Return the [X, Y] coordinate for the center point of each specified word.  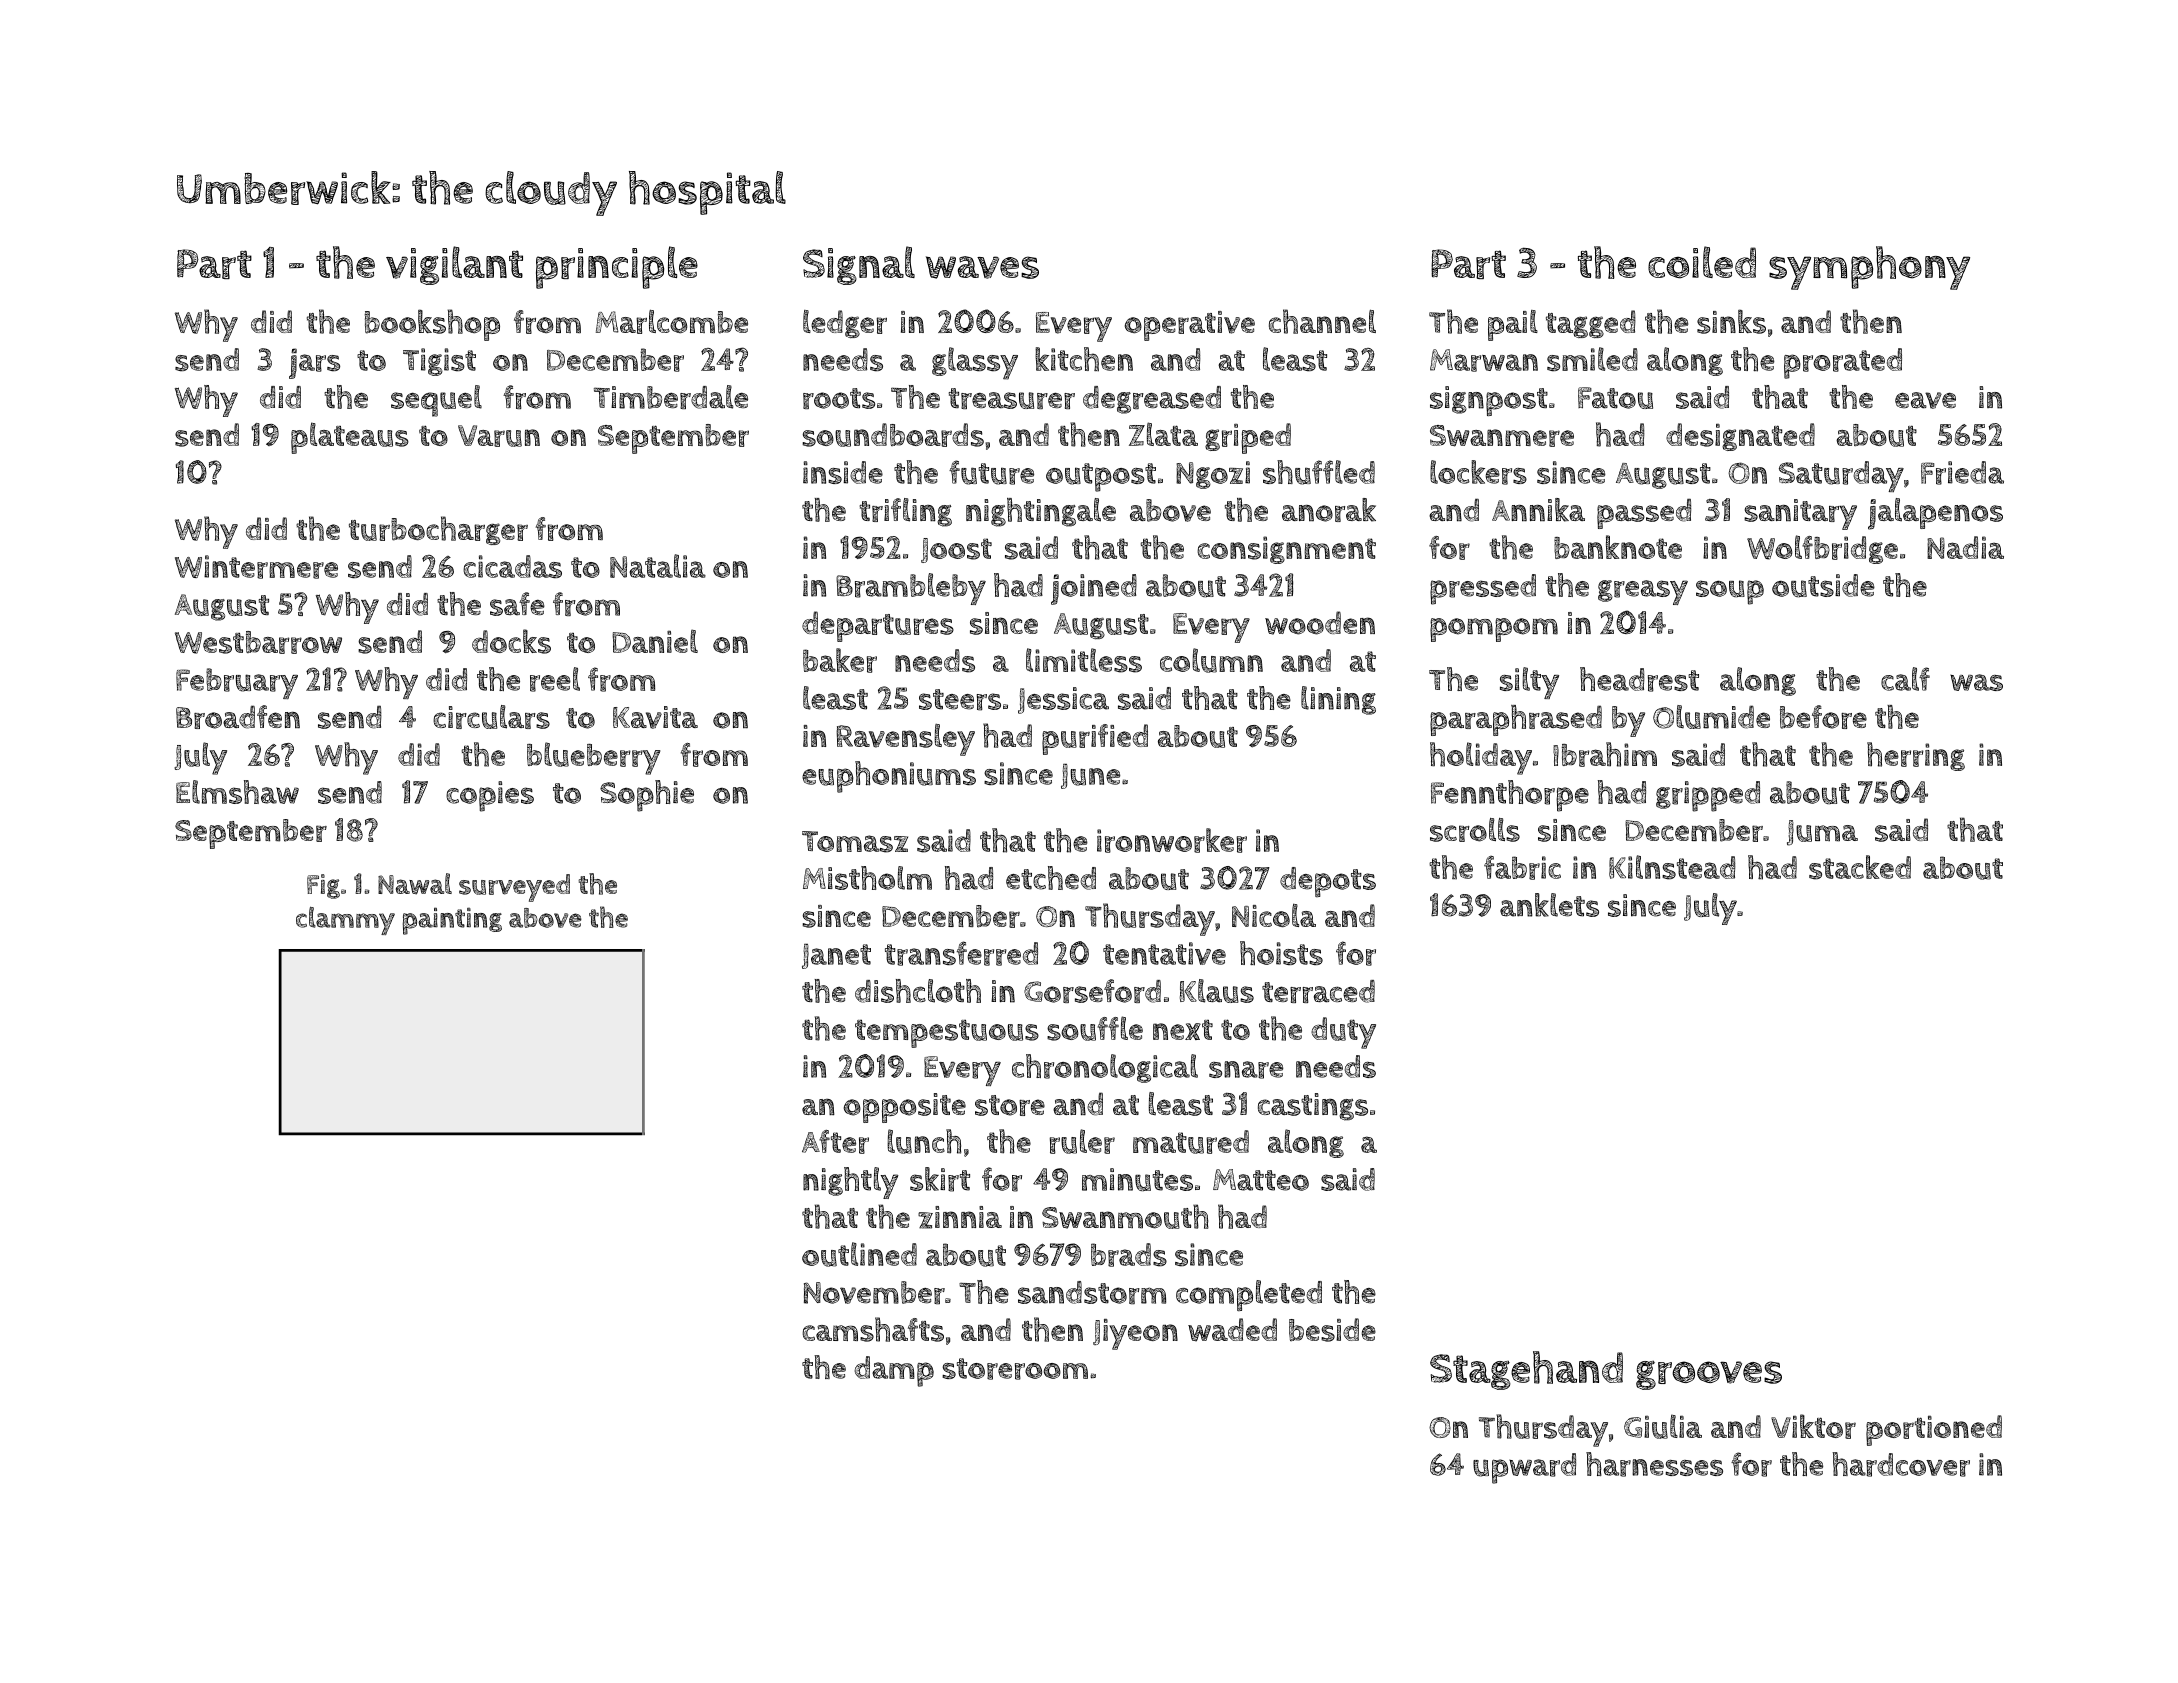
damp [894, 1371]
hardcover [1901, 1464]
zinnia [960, 1217]
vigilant [454, 265]
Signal [859, 265]
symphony [1869, 268]
